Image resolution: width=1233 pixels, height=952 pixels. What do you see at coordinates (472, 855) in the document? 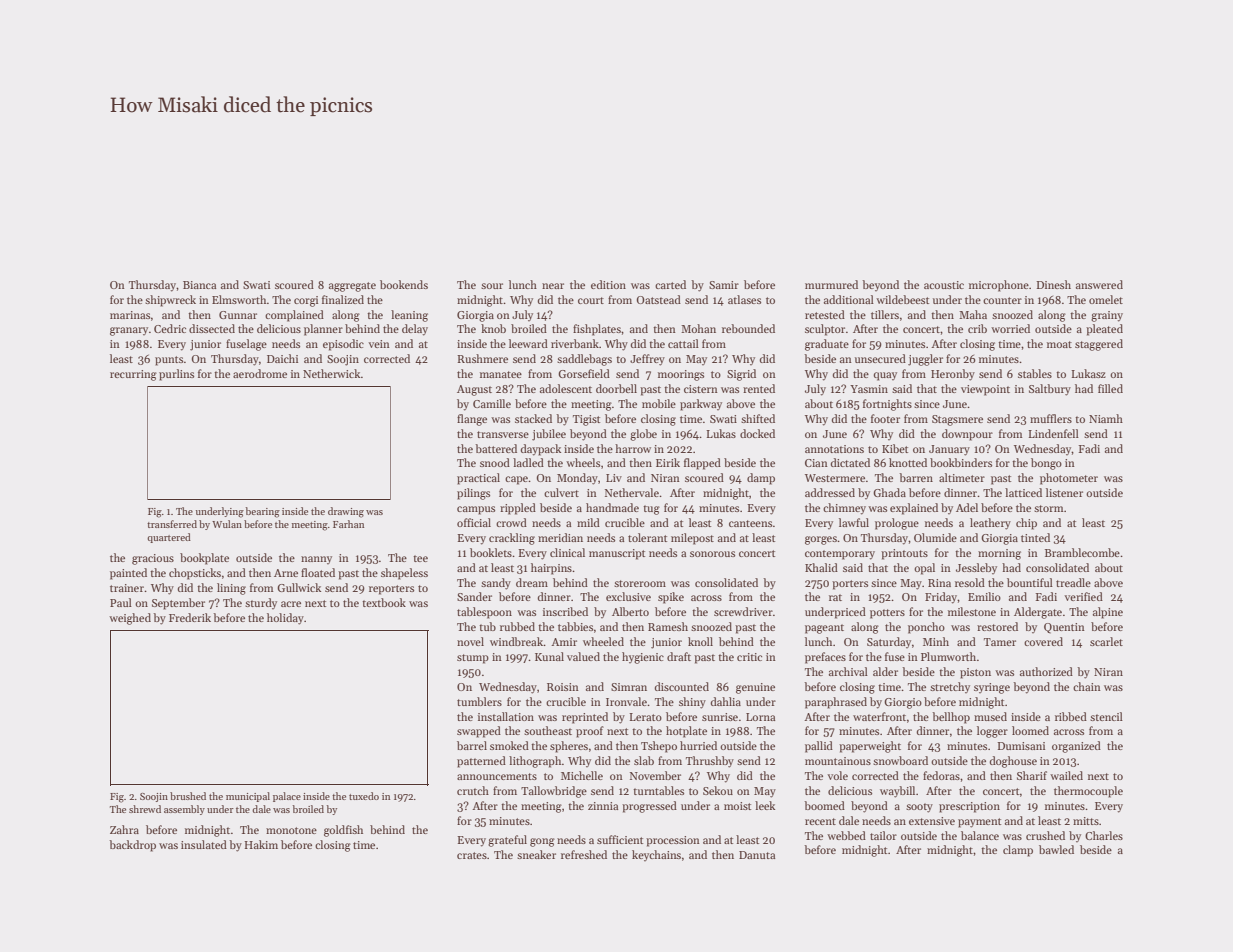
I see `crates` at bounding box center [472, 855].
